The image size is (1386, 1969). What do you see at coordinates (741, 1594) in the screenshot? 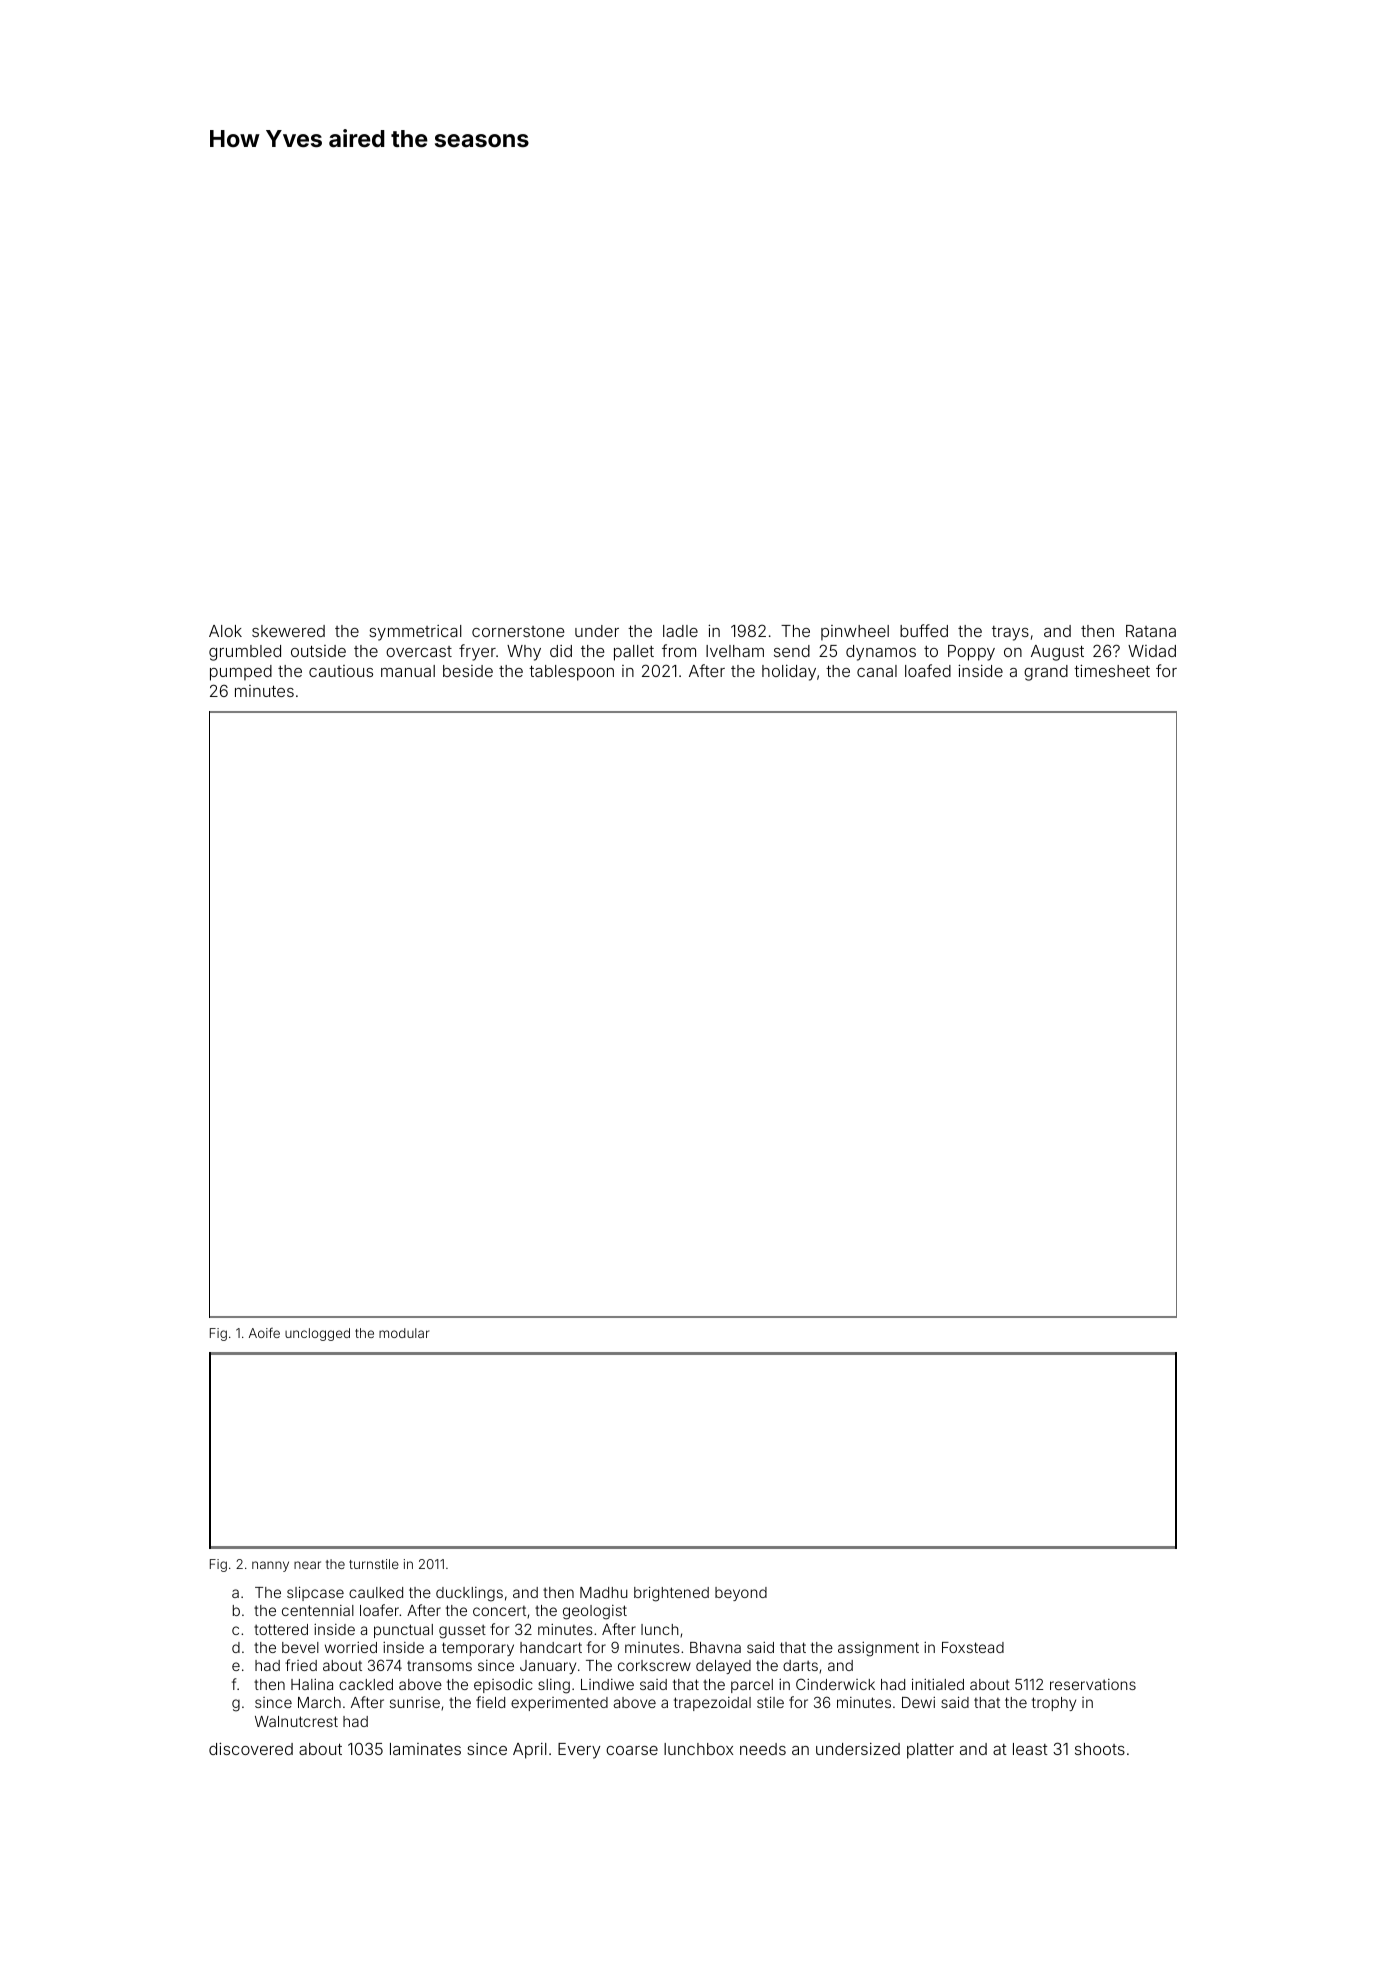
I see `beyond` at bounding box center [741, 1594].
